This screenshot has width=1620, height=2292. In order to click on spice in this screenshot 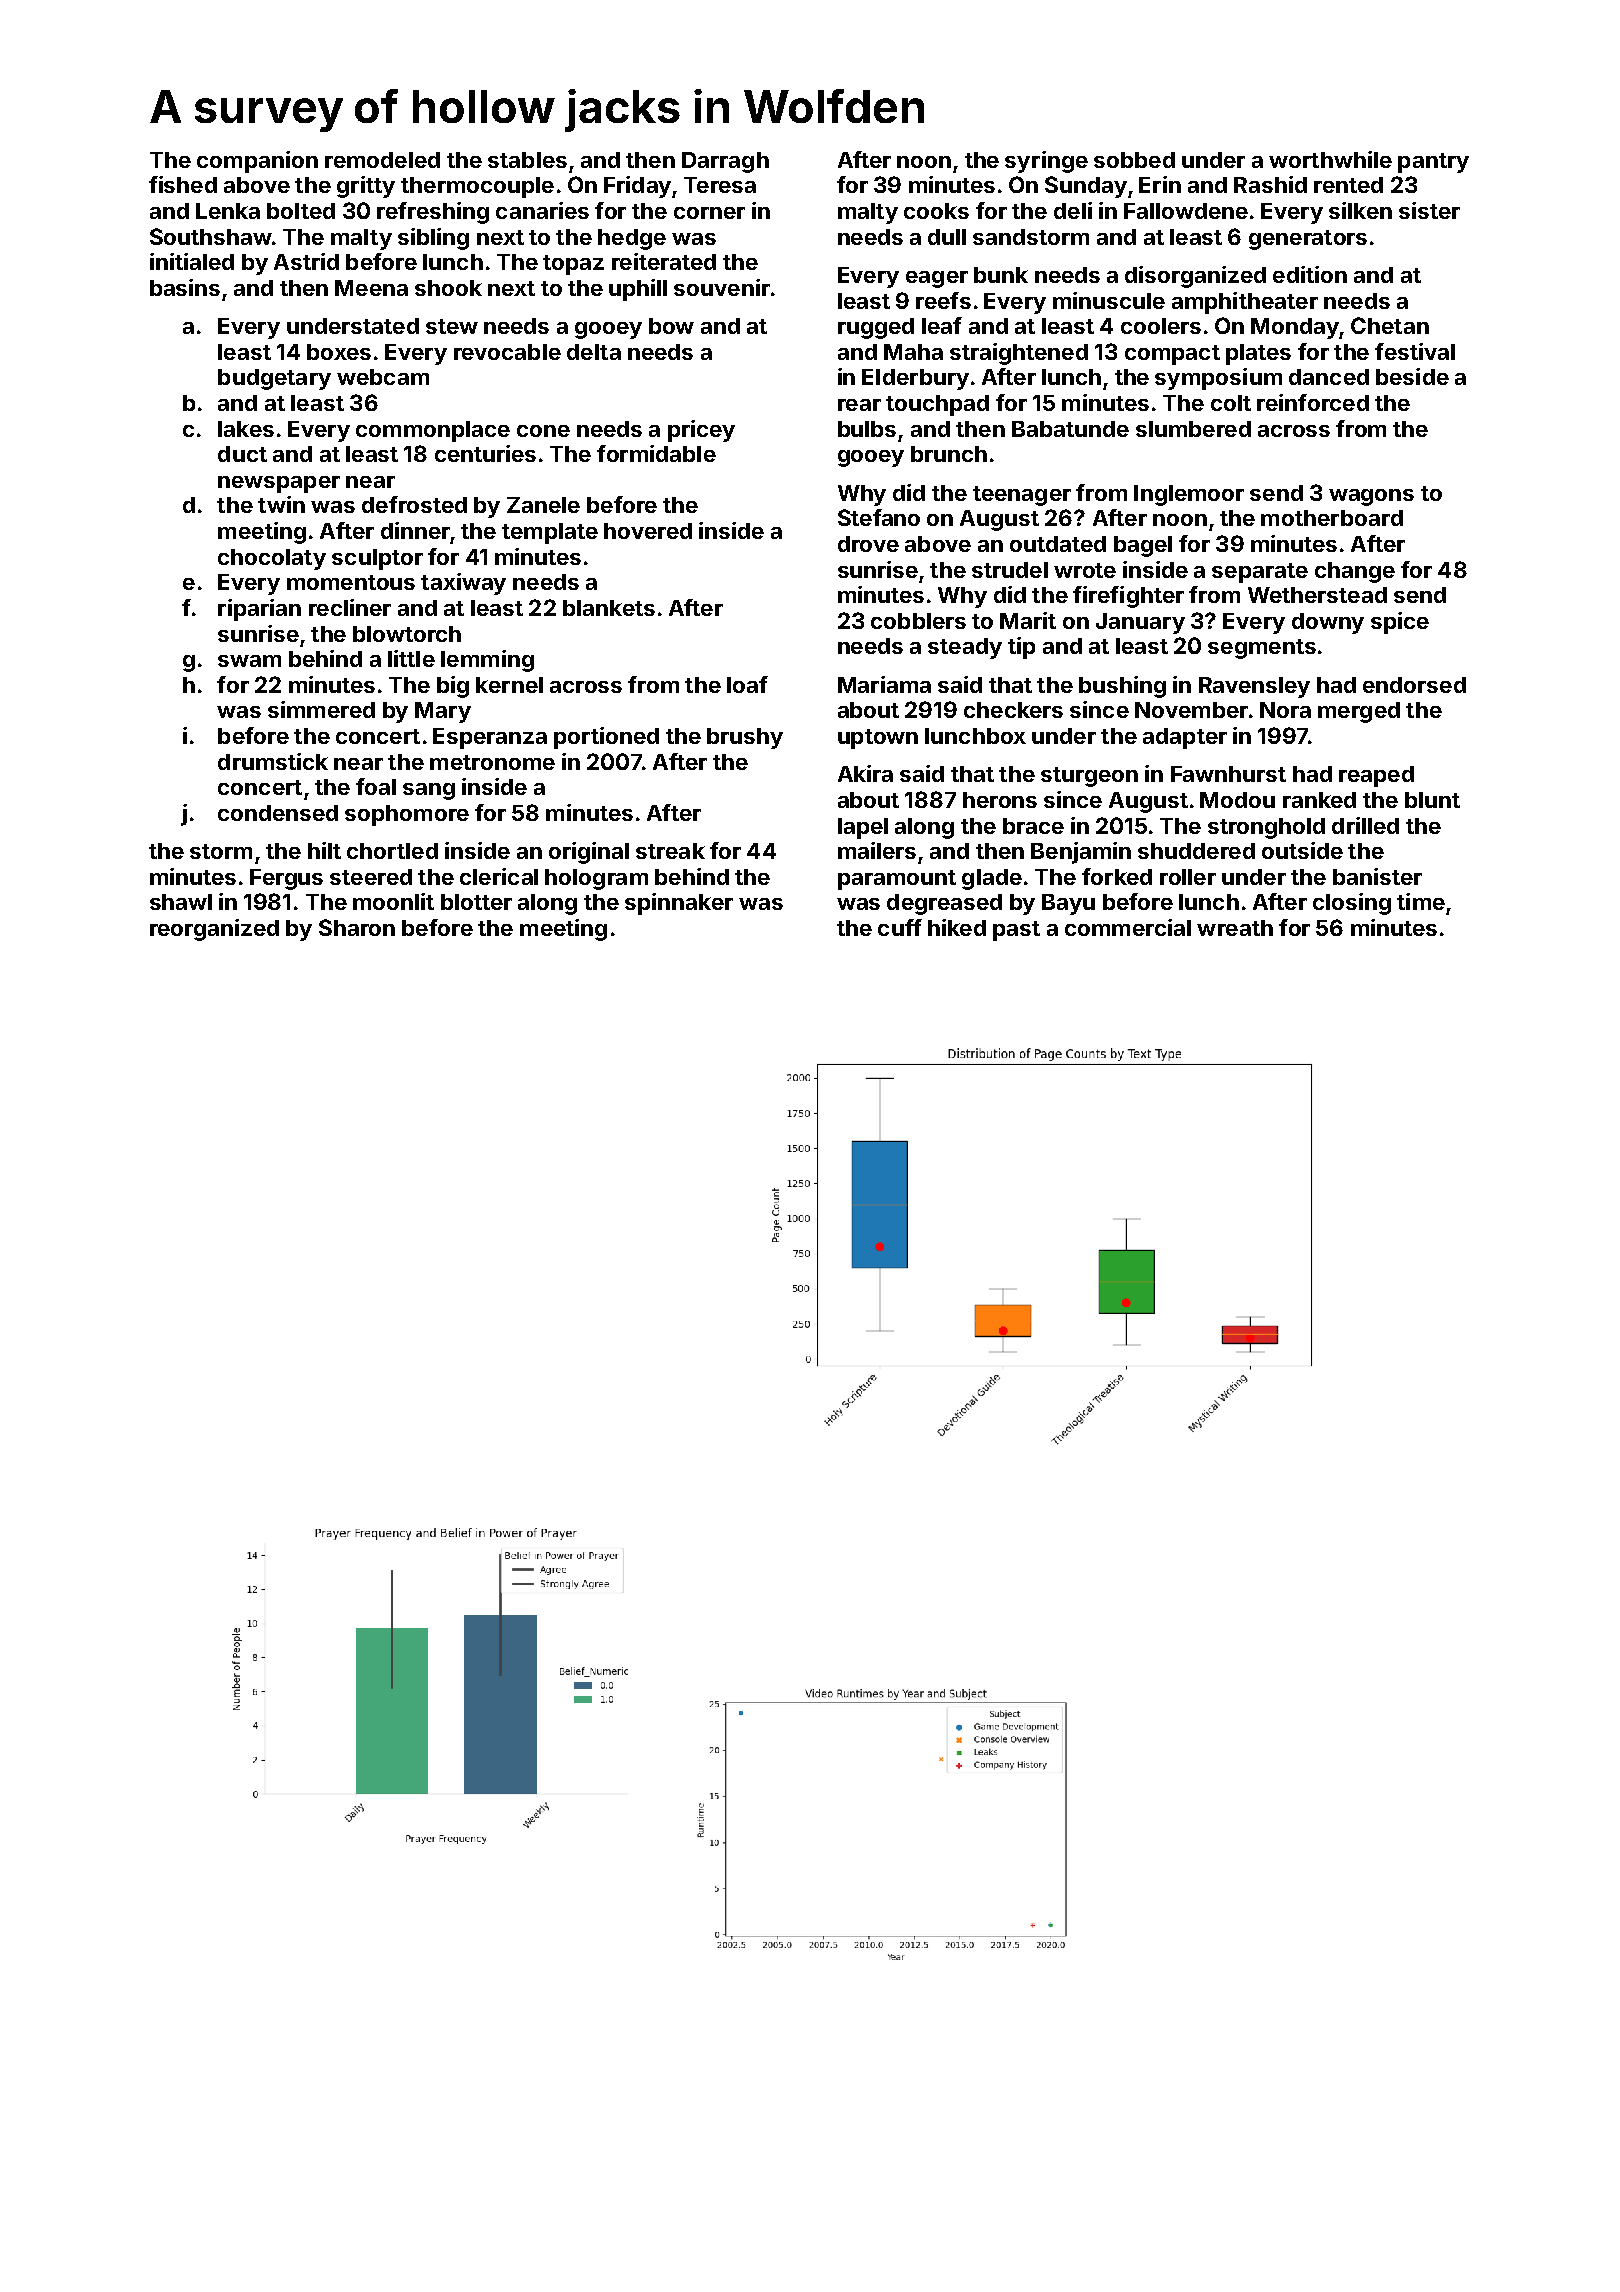, I will do `click(1400, 623)`.
